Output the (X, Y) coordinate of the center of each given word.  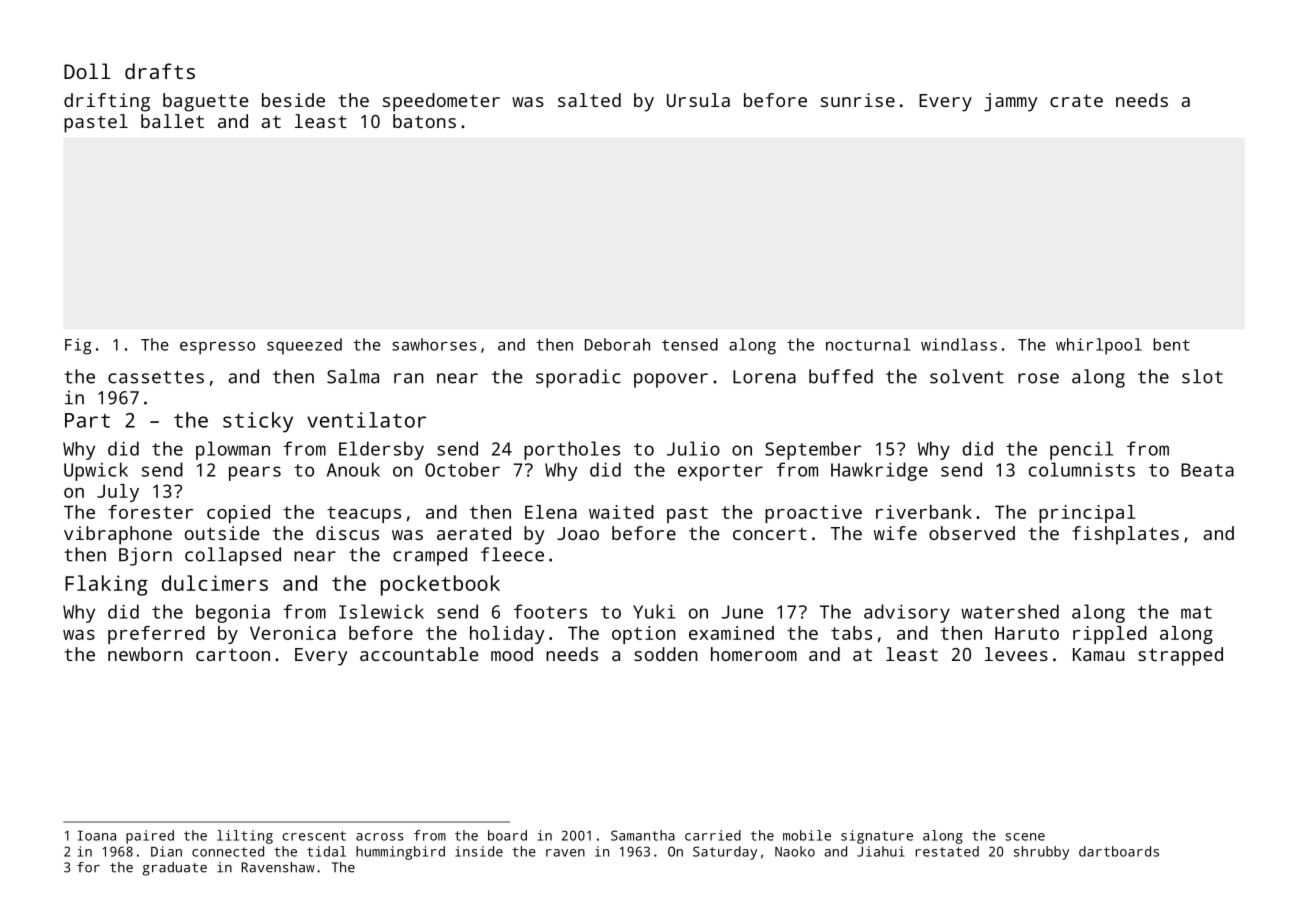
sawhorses (434, 344)
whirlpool (1099, 346)
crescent (314, 836)
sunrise (858, 100)
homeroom (754, 654)
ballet (172, 121)
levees (1016, 654)
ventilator (366, 420)
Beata (1207, 470)
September (813, 450)
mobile (807, 835)
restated (947, 851)
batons (424, 121)
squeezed (304, 346)
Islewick (381, 611)
